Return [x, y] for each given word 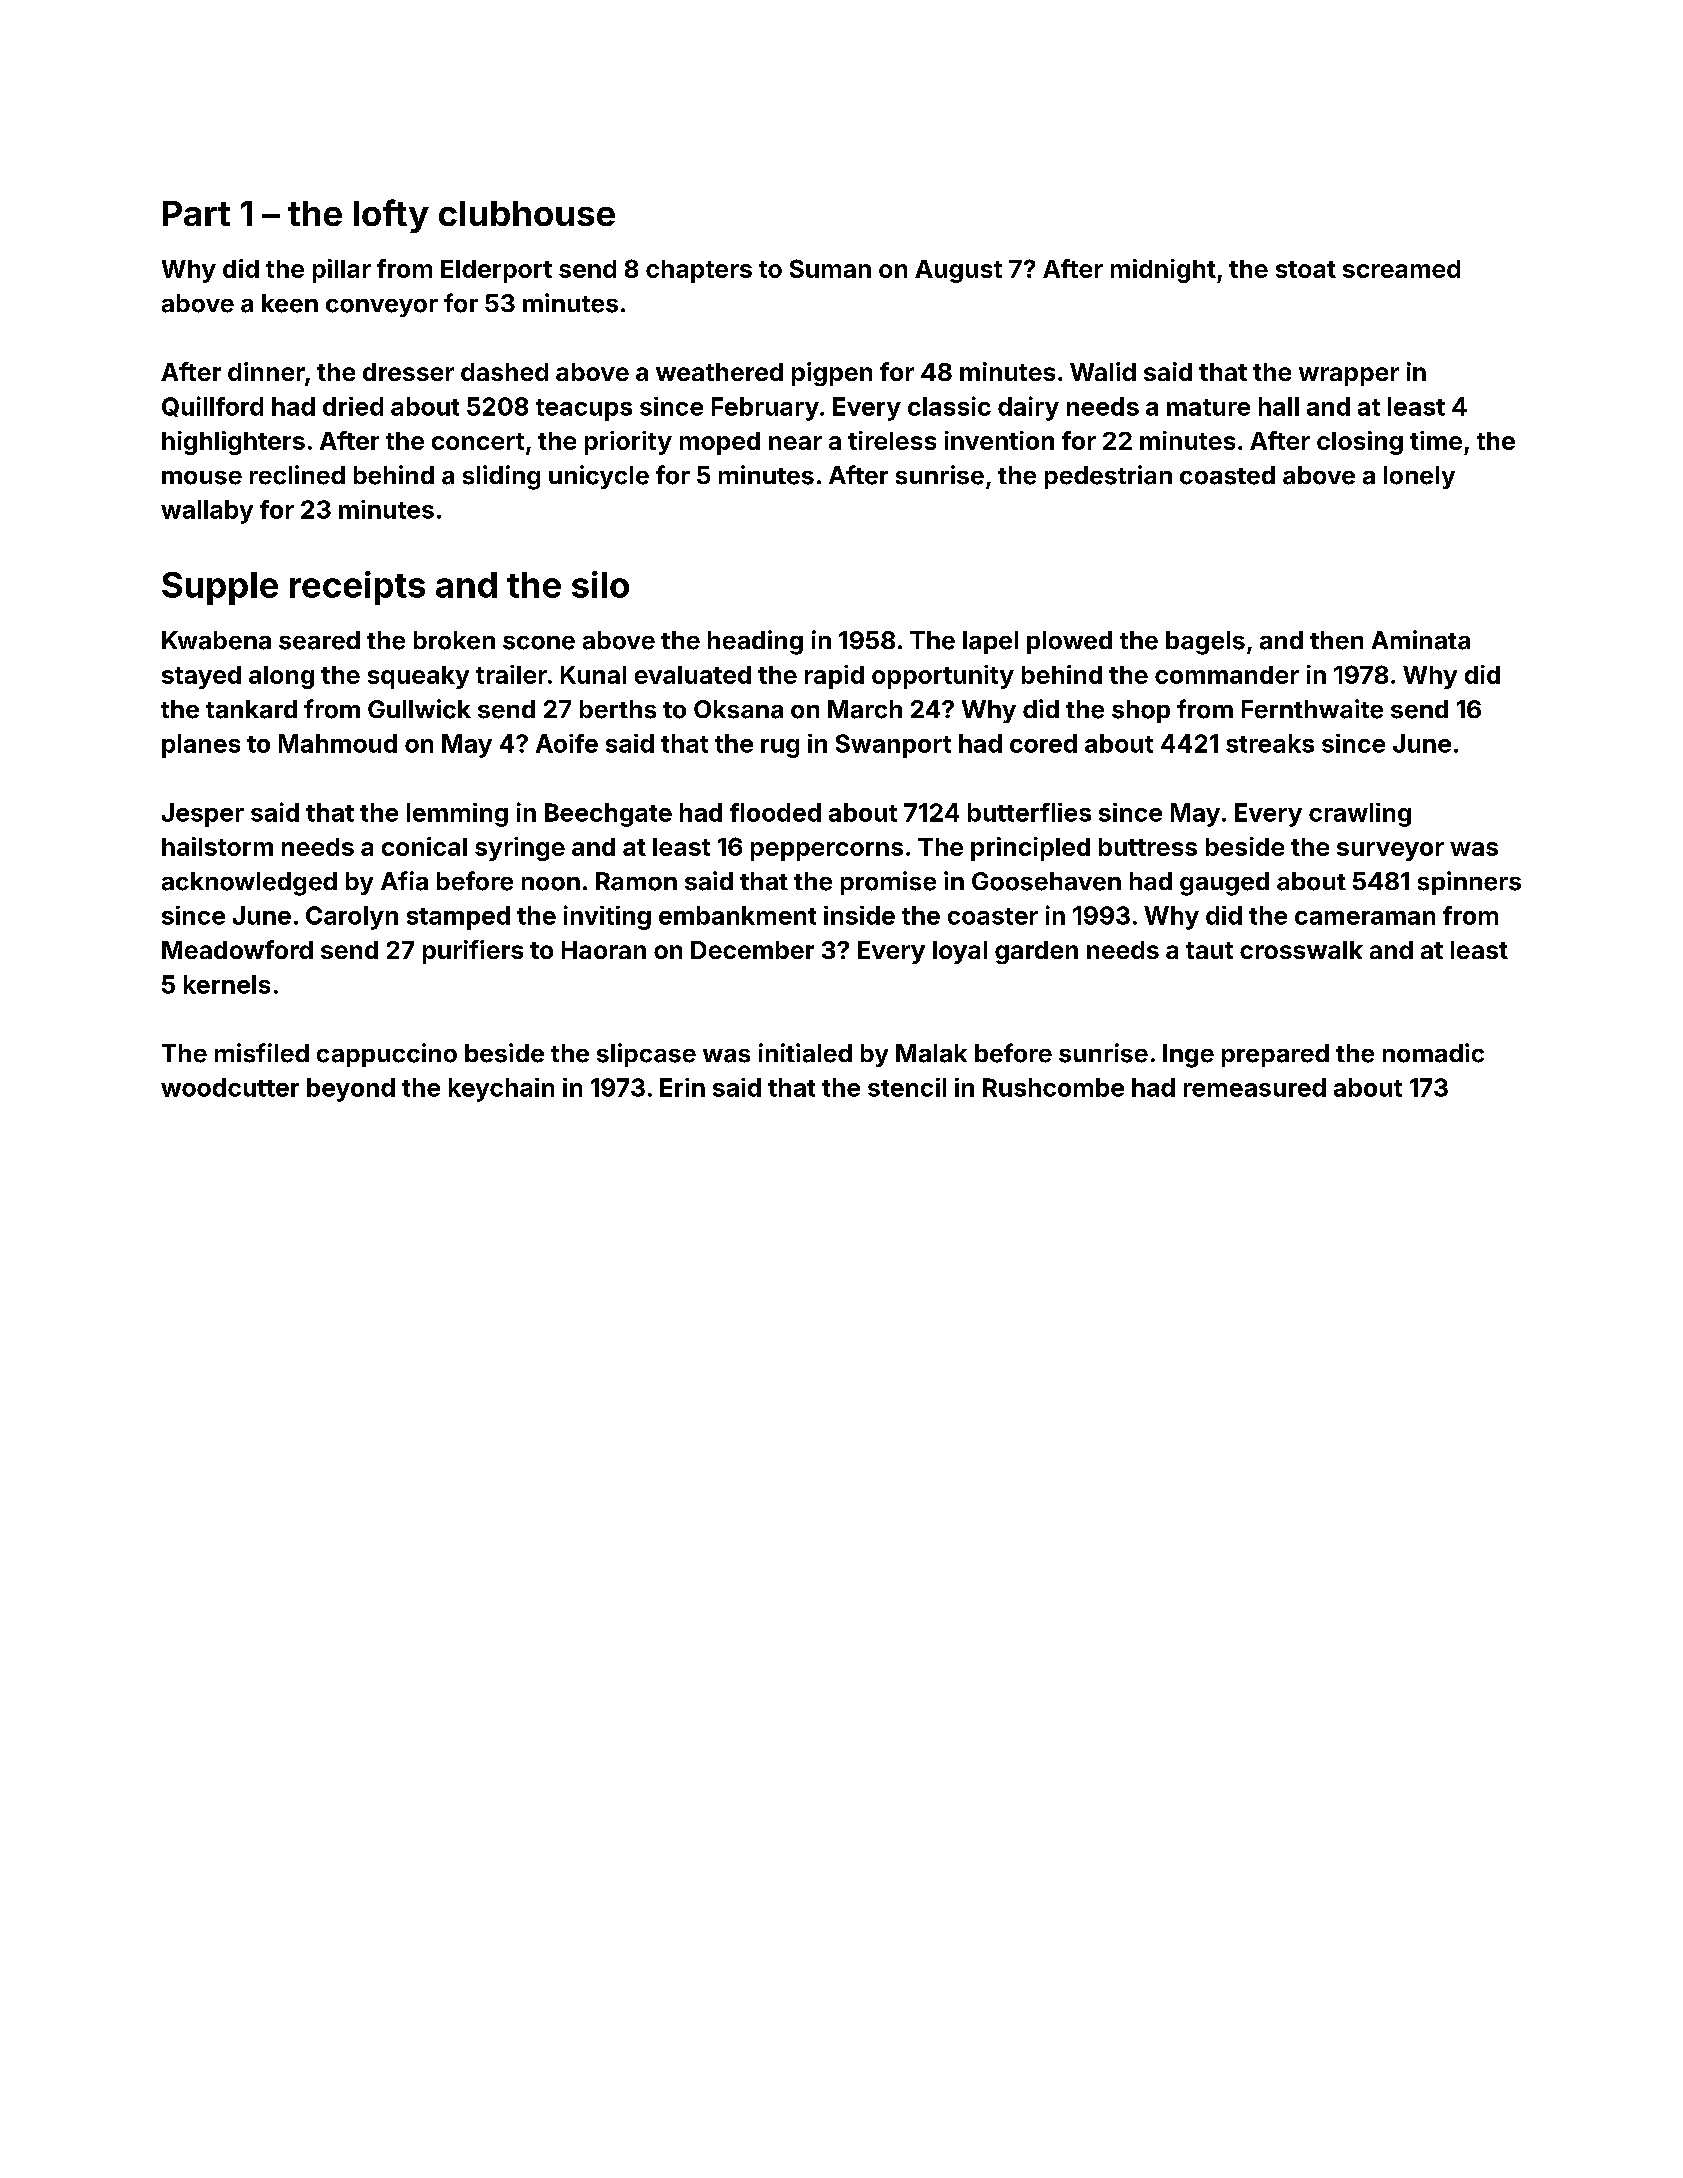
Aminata [1421, 640]
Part [196, 213]
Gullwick [419, 709]
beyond [351, 1090]
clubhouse [527, 213]
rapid [834, 677]
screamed [1401, 269]
